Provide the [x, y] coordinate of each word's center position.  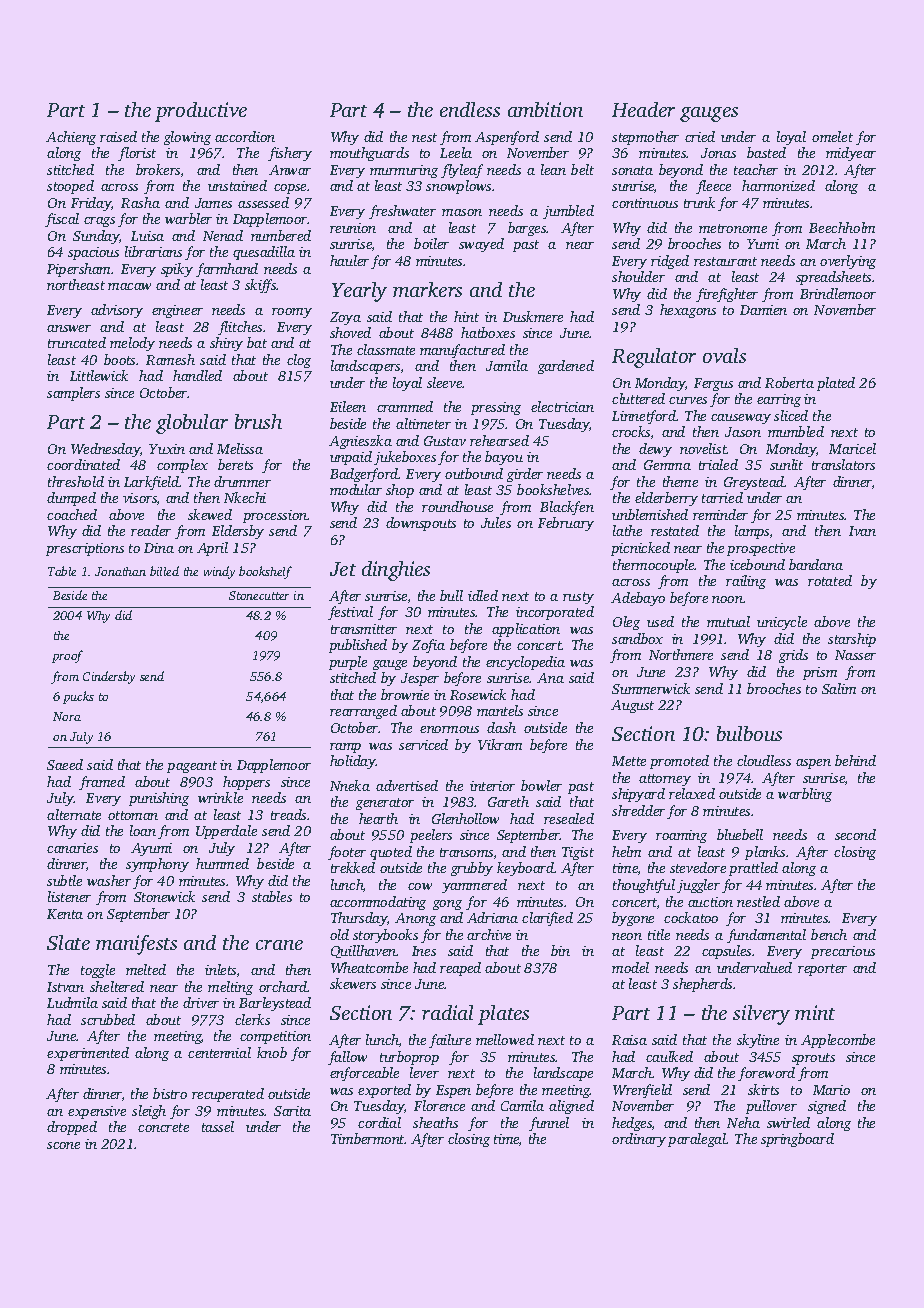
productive [201, 112]
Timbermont [368, 1138]
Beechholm [842, 227]
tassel [218, 1126]
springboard [797, 1140]
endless [470, 109]
